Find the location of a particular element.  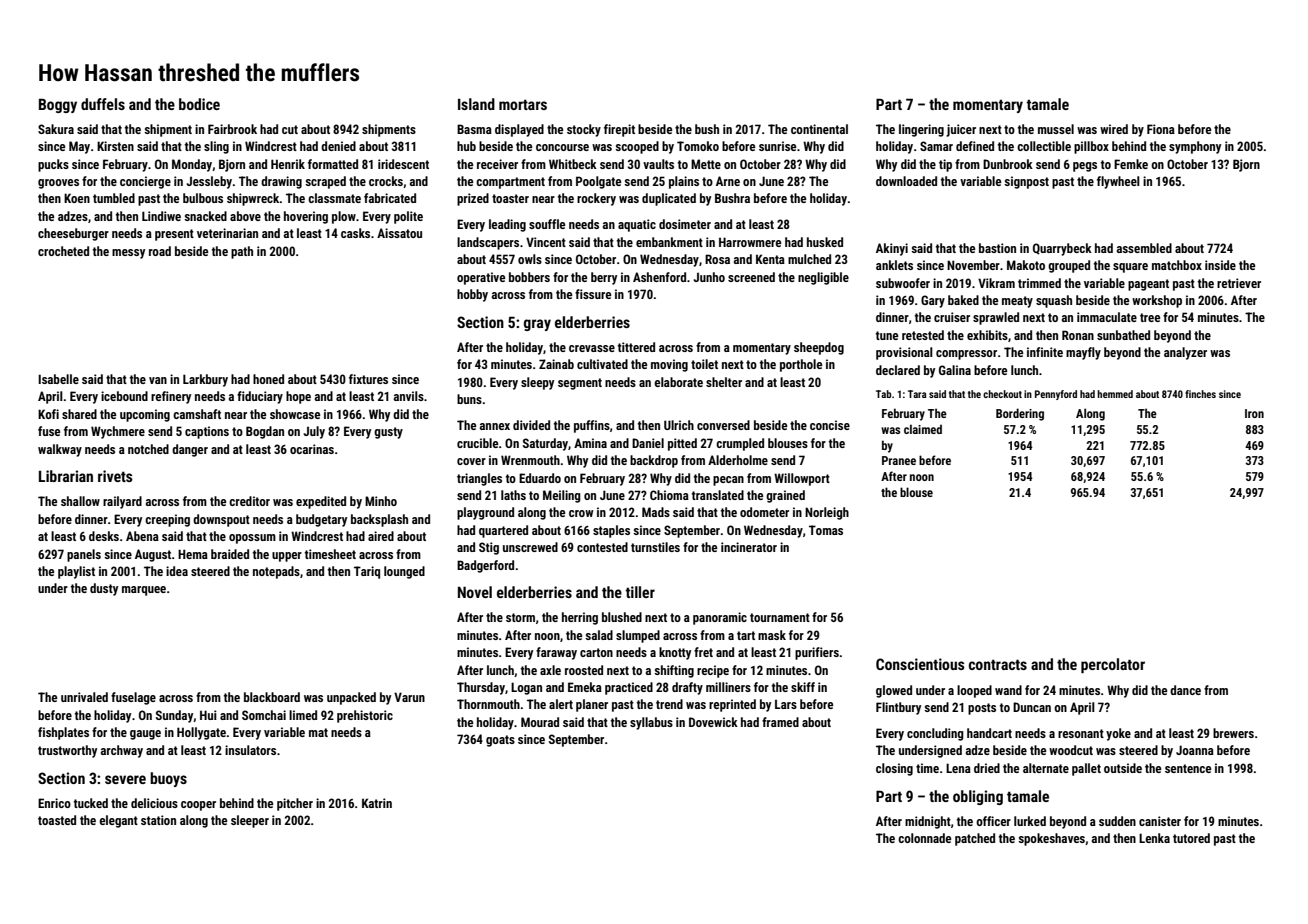

checkout is located at coordinates (1002, 394).
